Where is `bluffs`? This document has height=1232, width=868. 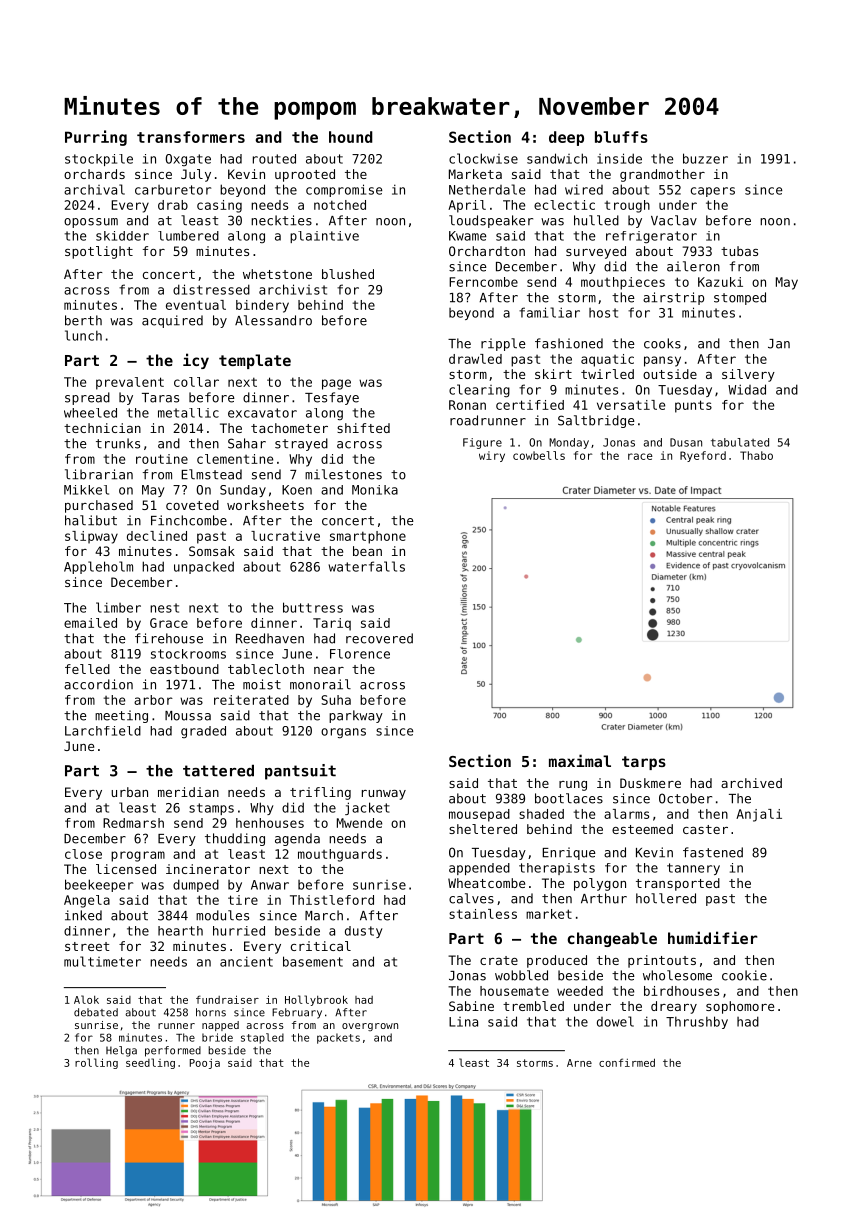
bluffs is located at coordinates (621, 137).
